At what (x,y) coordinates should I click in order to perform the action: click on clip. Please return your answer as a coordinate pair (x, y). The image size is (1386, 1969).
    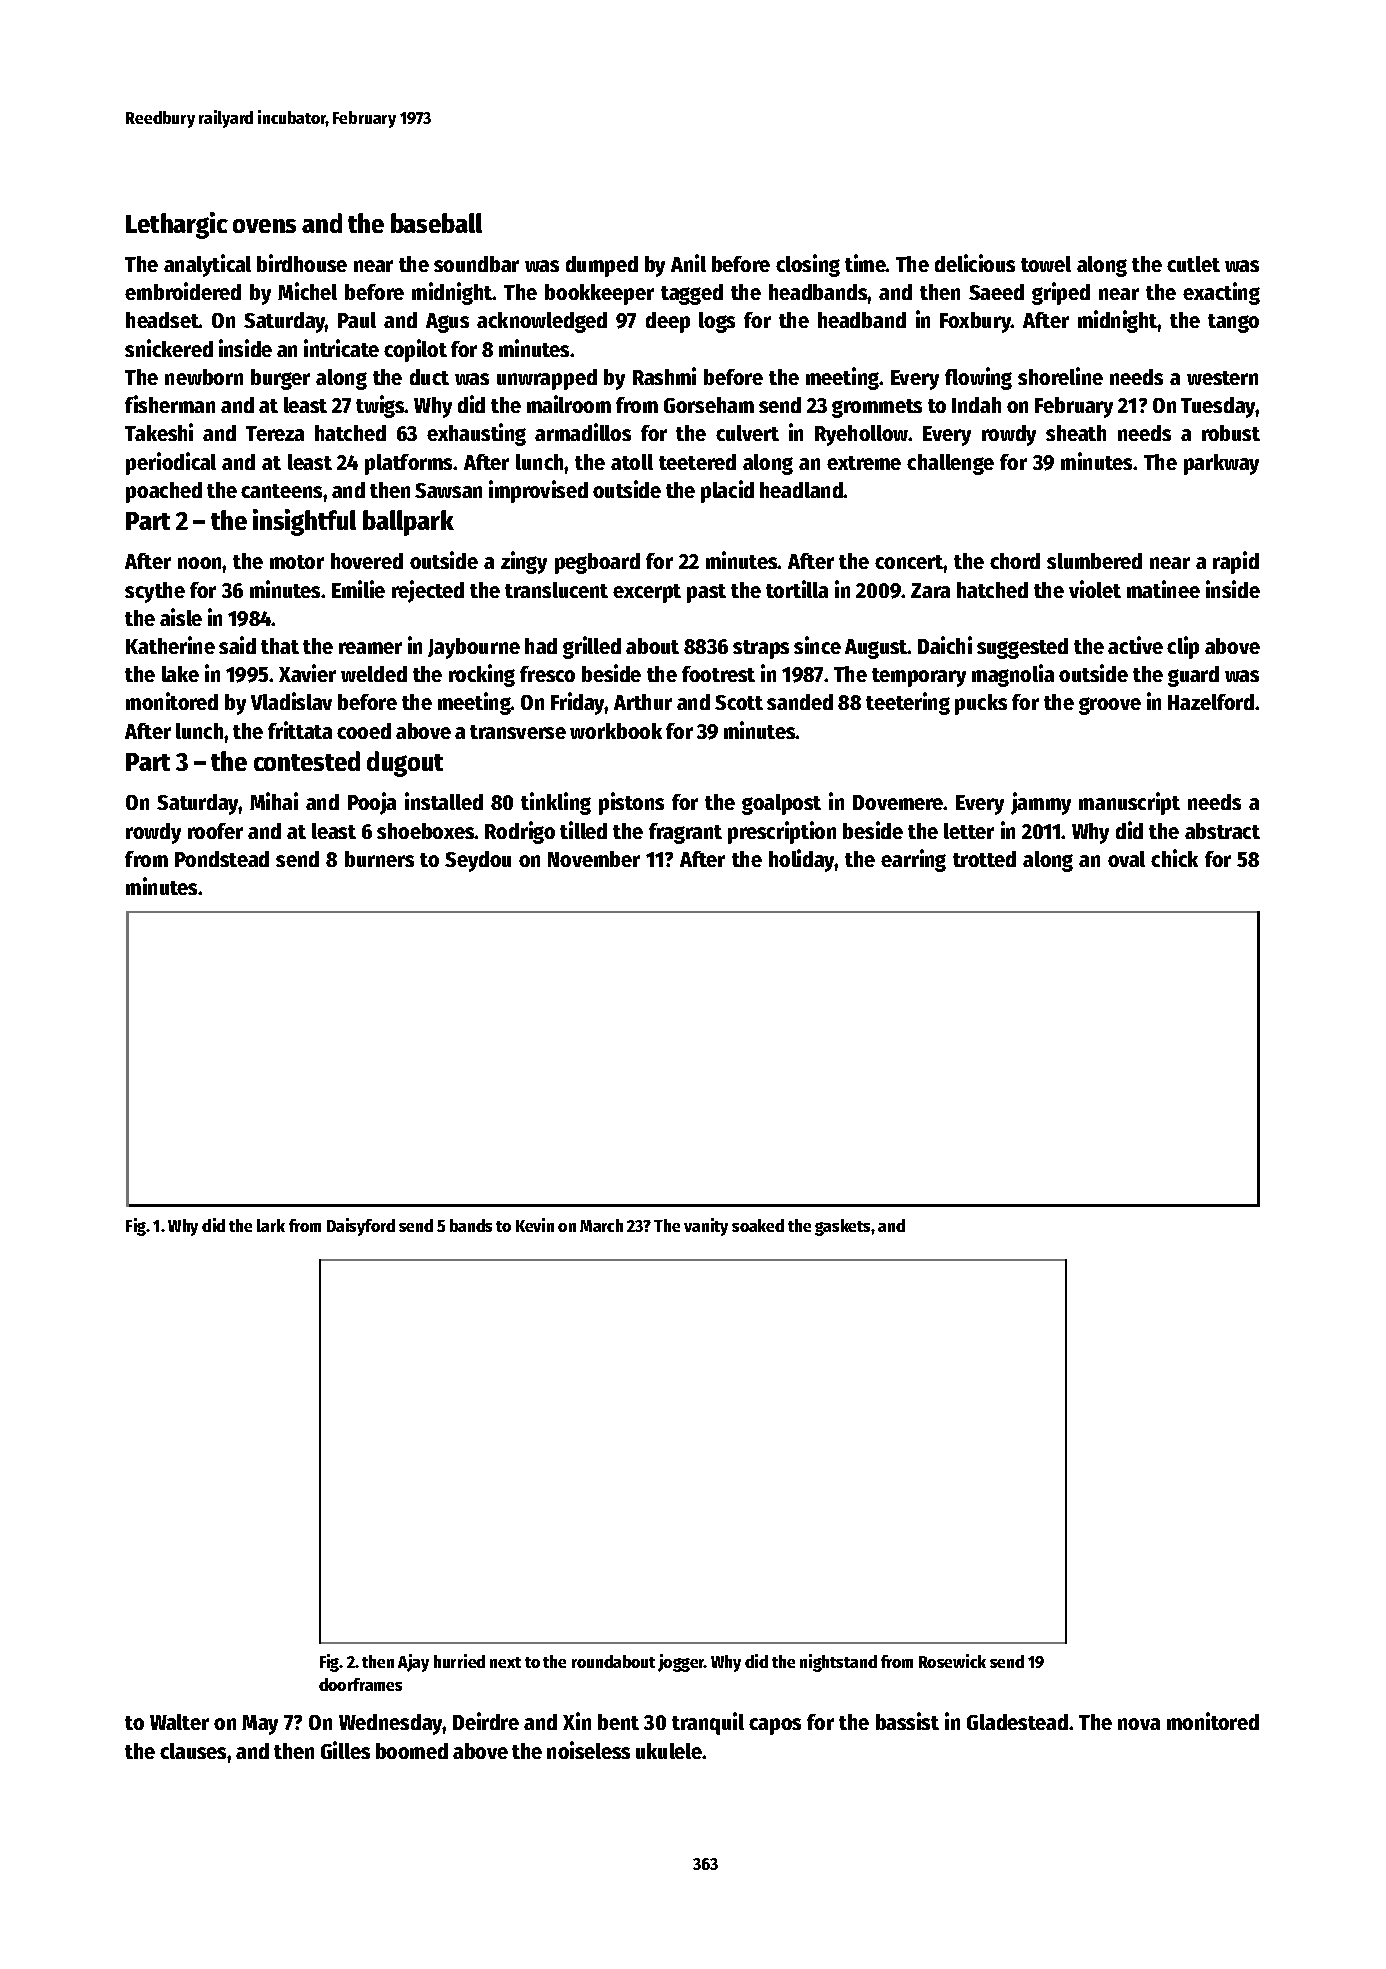
    Looking at the image, I should click on (1183, 647).
